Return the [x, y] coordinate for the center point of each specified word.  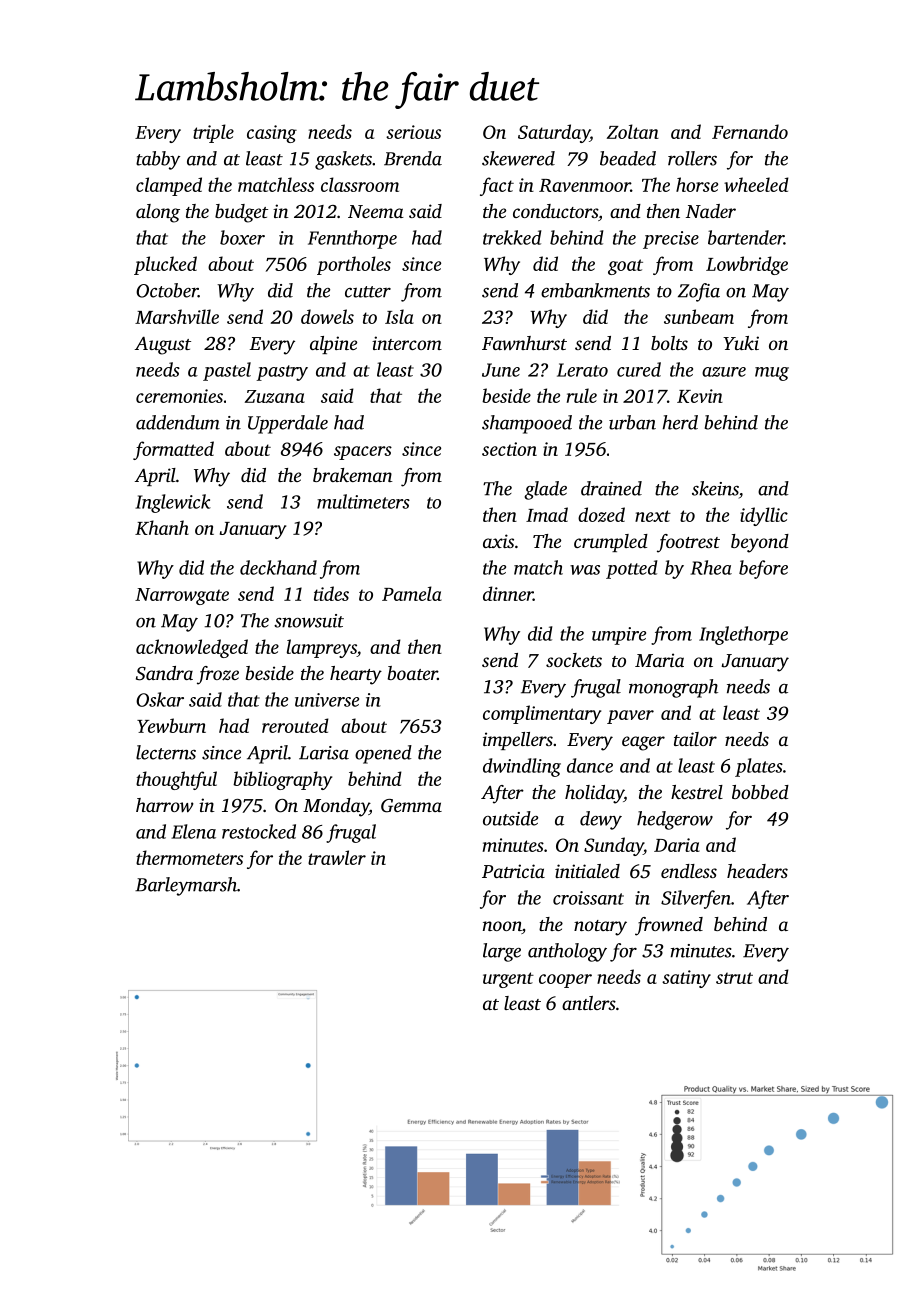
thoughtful [176, 780]
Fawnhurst [524, 343]
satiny [686, 979]
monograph [673, 688]
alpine [333, 345]
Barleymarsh [186, 886]
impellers [518, 741]
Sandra [164, 673]
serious [413, 132]
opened [383, 754]
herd [680, 422]
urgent [508, 980]
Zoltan [633, 131]
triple [213, 133]
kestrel [697, 792]
